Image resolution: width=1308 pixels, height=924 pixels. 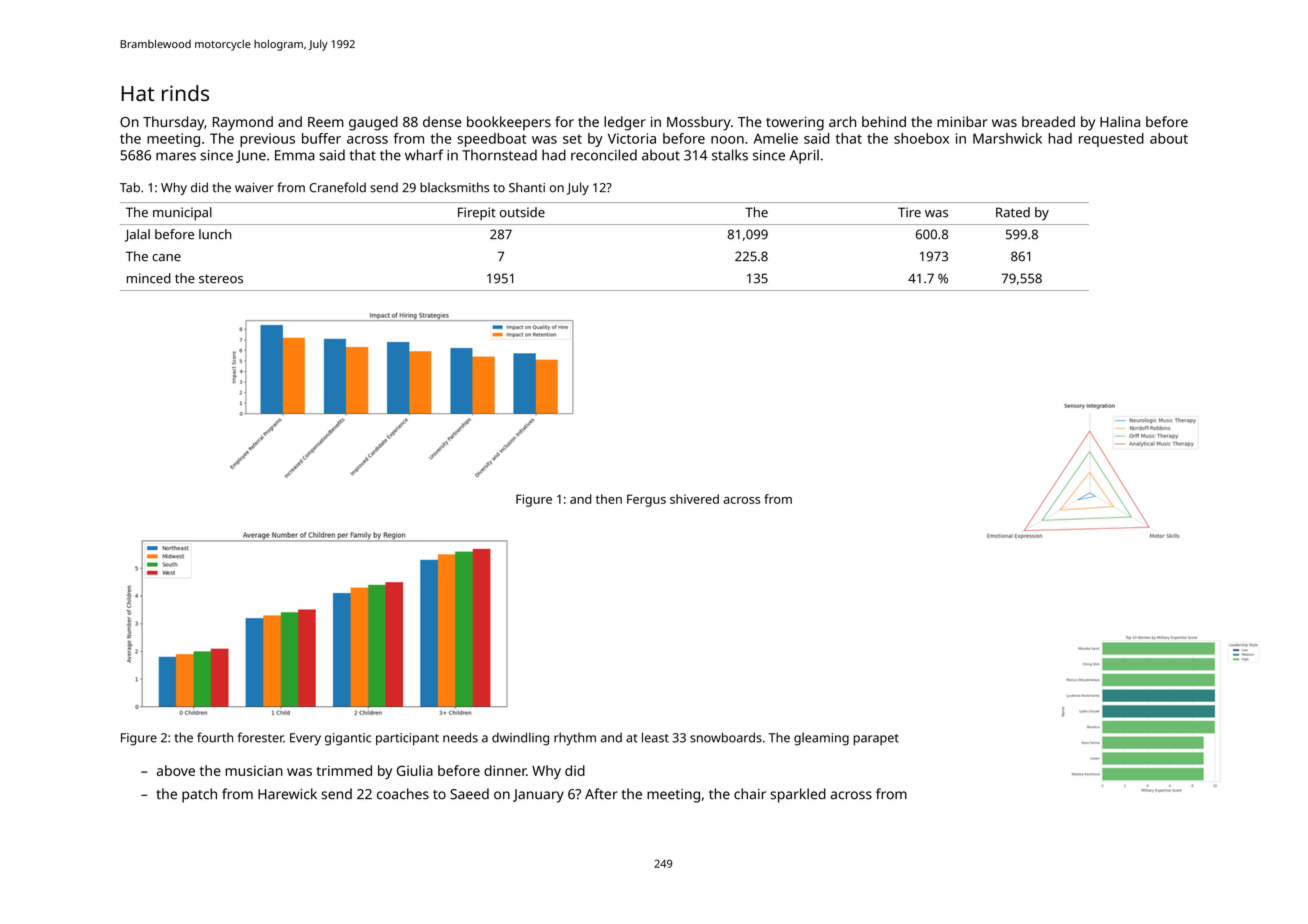 What do you see at coordinates (609, 499) in the screenshot?
I see `then` at bounding box center [609, 499].
